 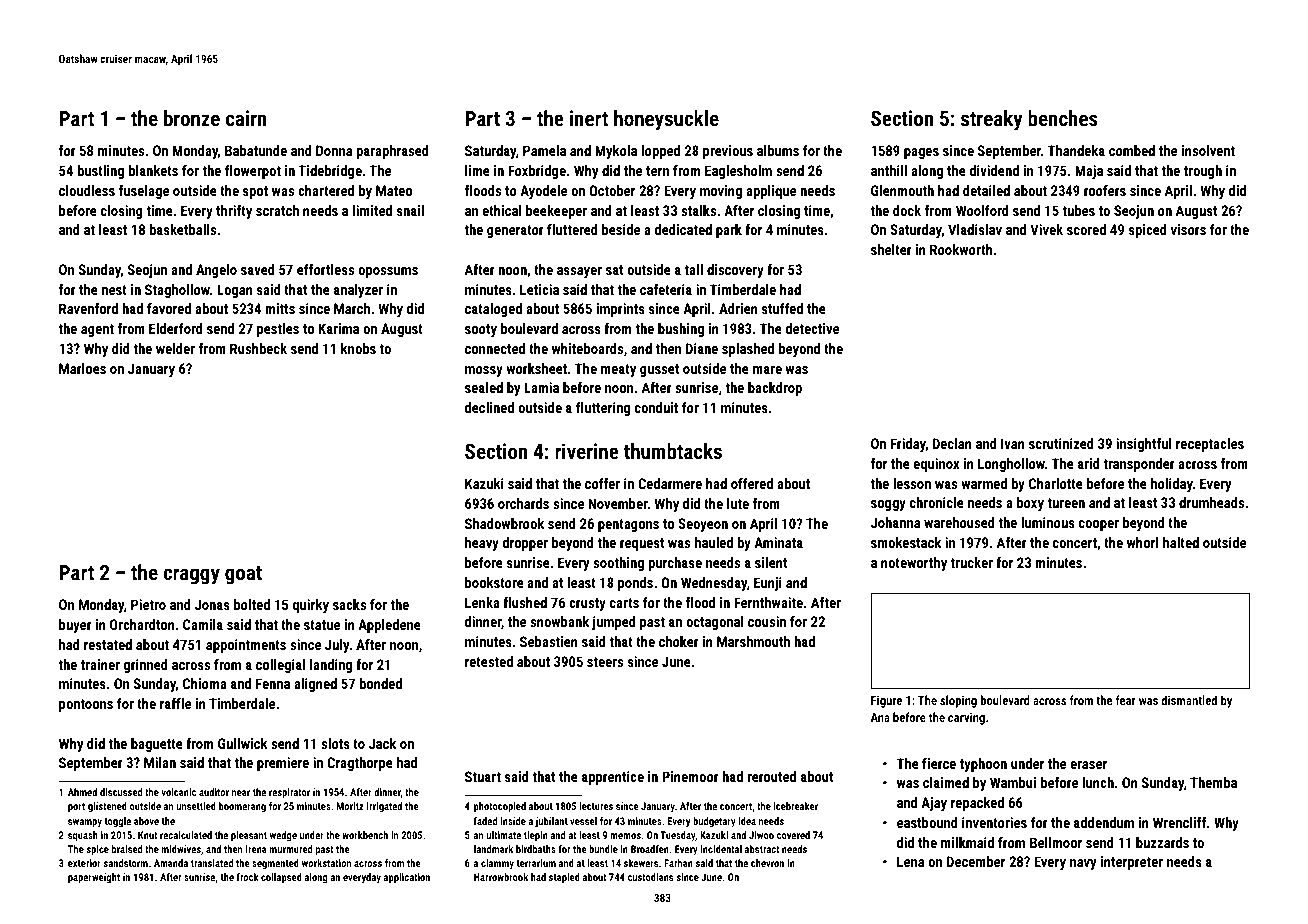 I want to click on drumheads, so click(x=1211, y=502).
